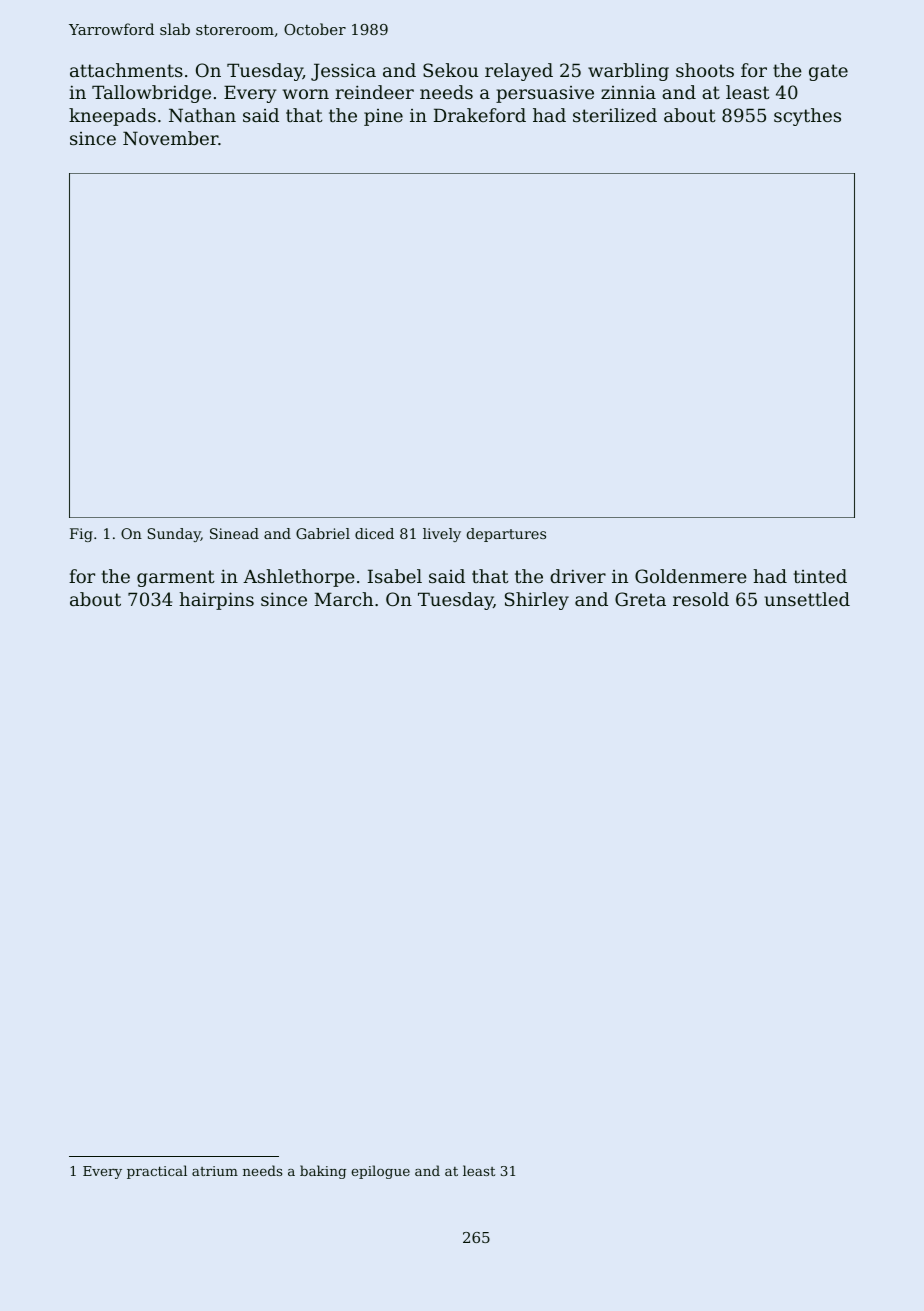  What do you see at coordinates (820, 576) in the screenshot?
I see `tinted` at bounding box center [820, 576].
